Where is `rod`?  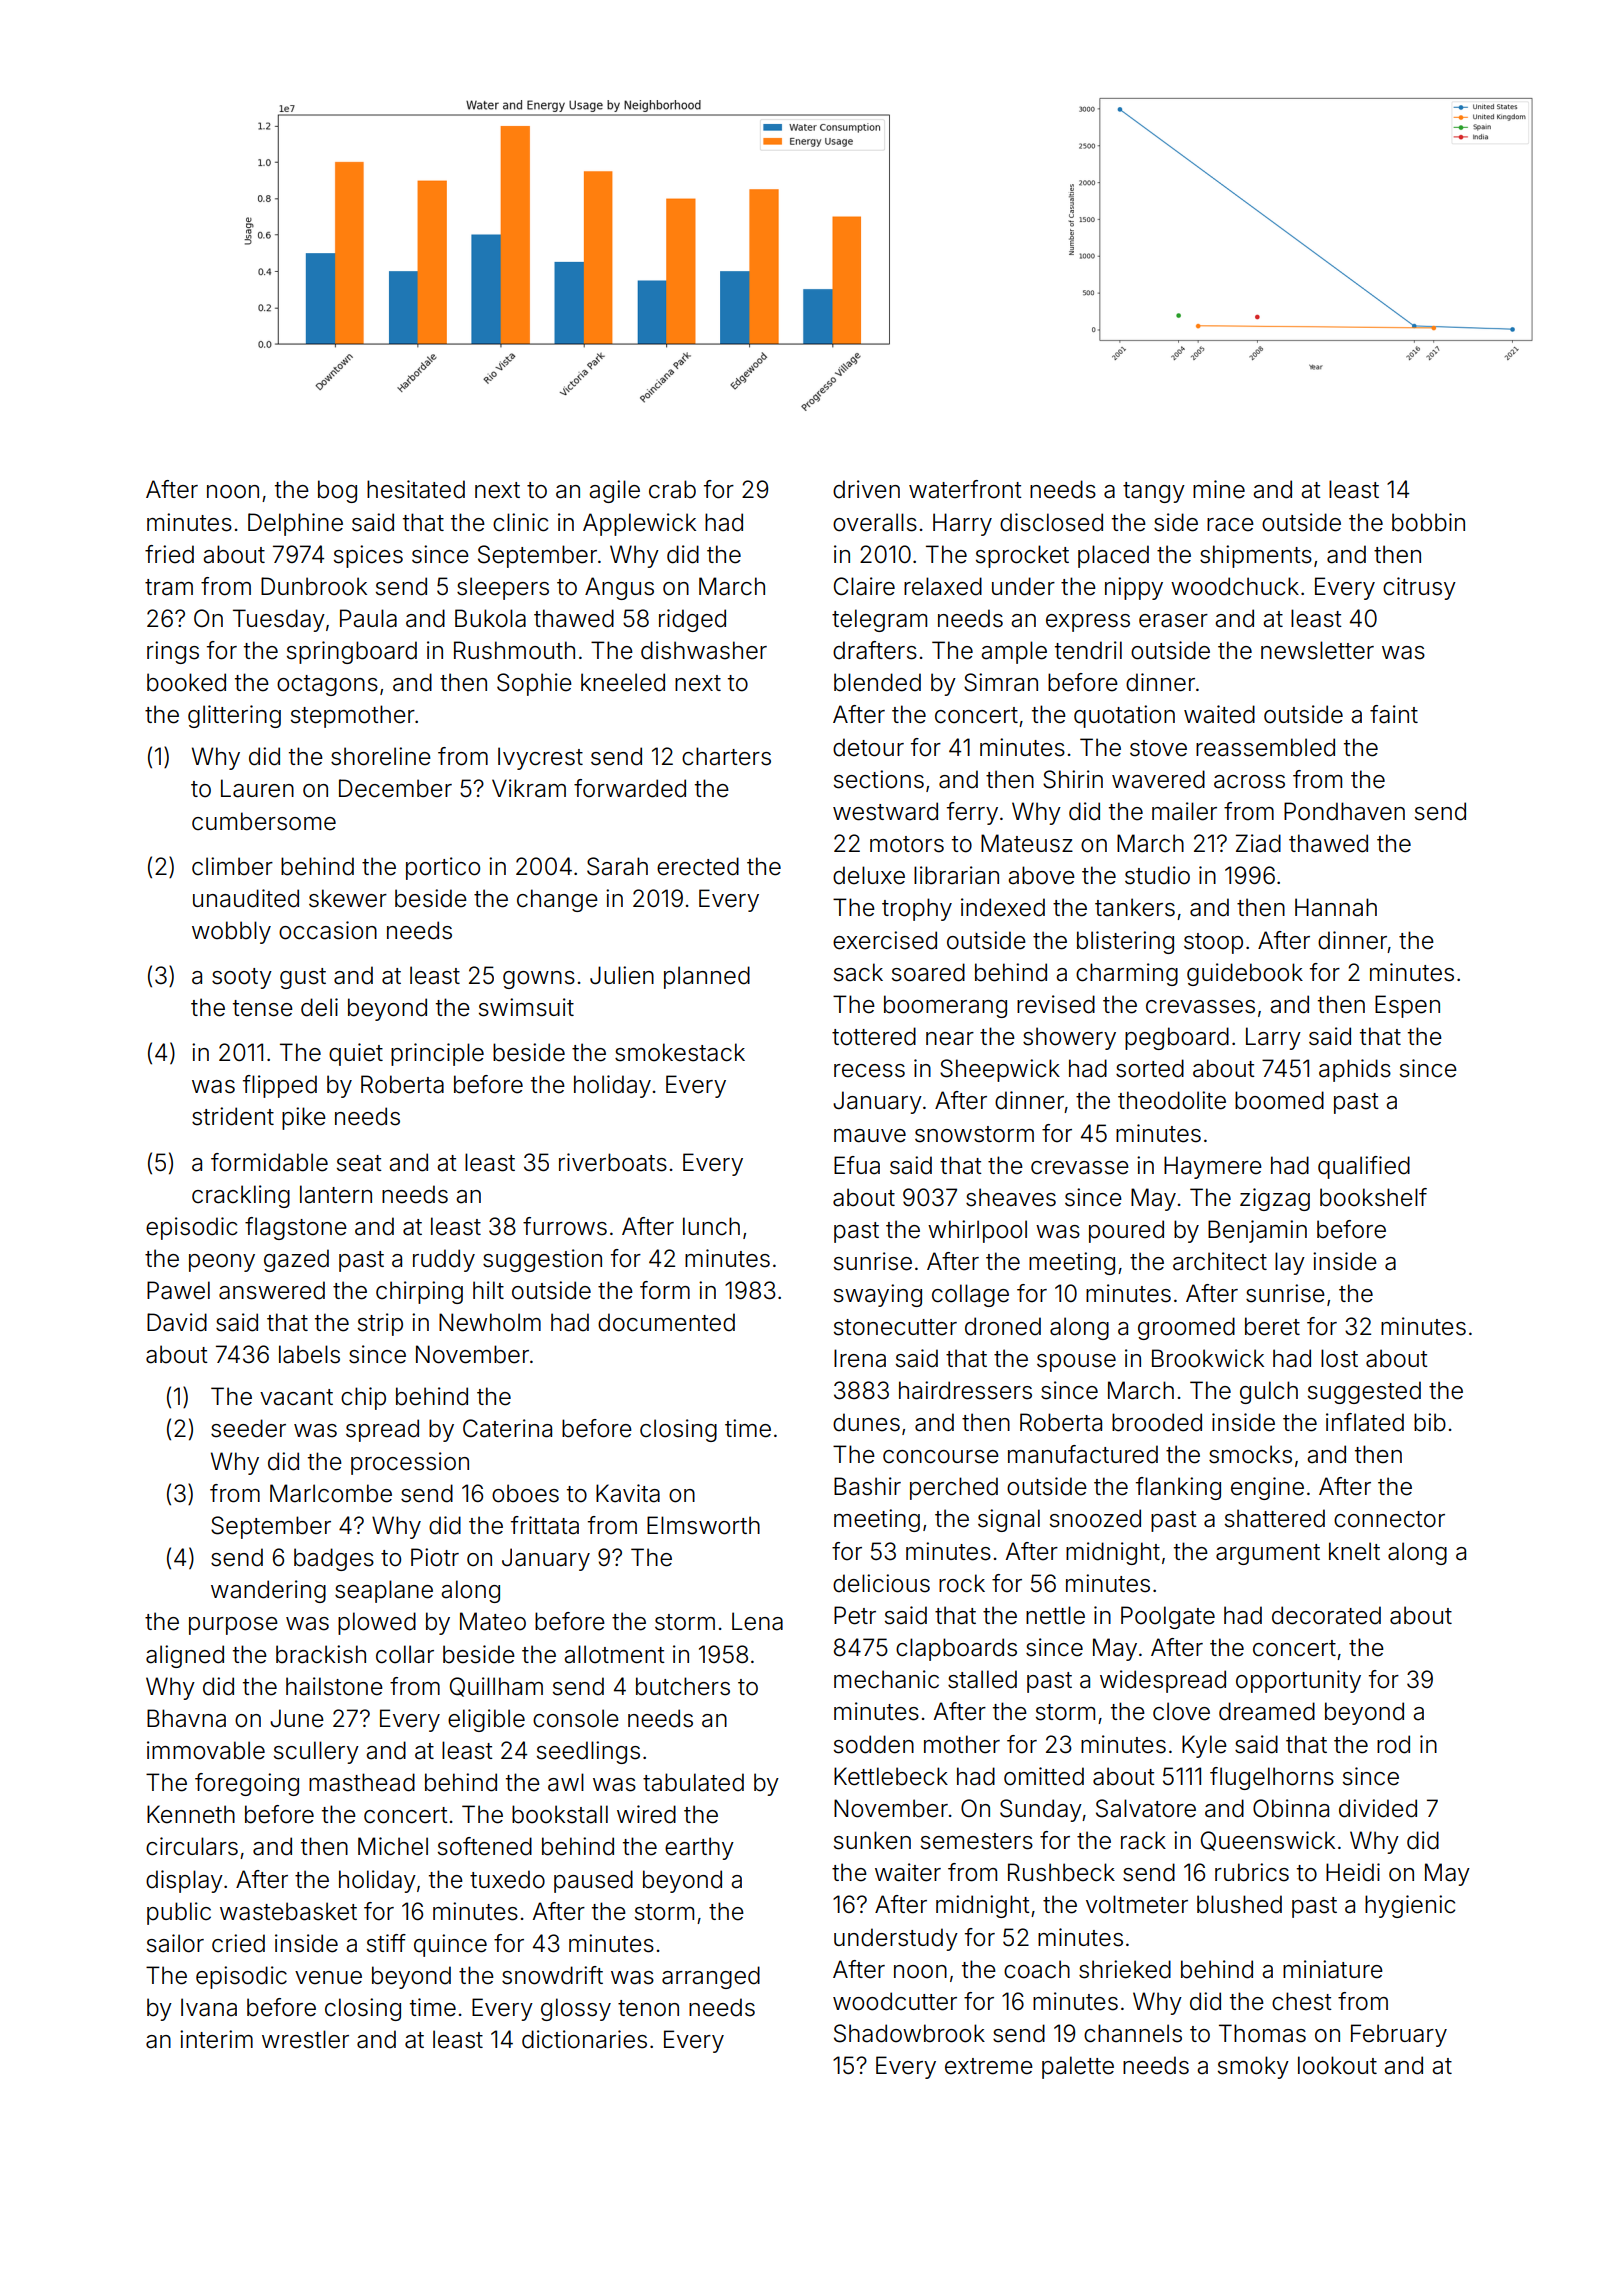
rod is located at coordinates (1393, 1744).
